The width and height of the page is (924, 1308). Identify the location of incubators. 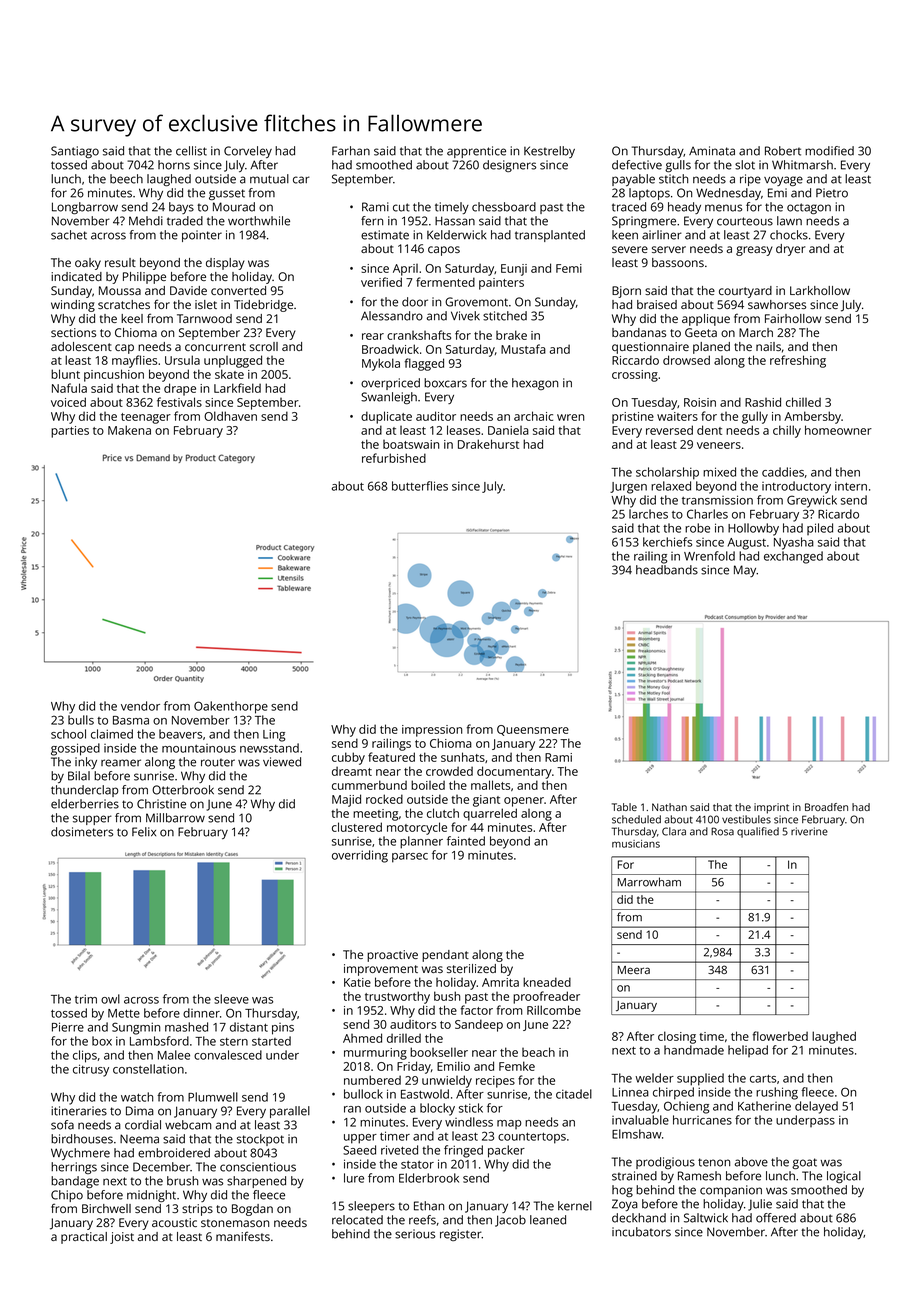
(641, 1232).
